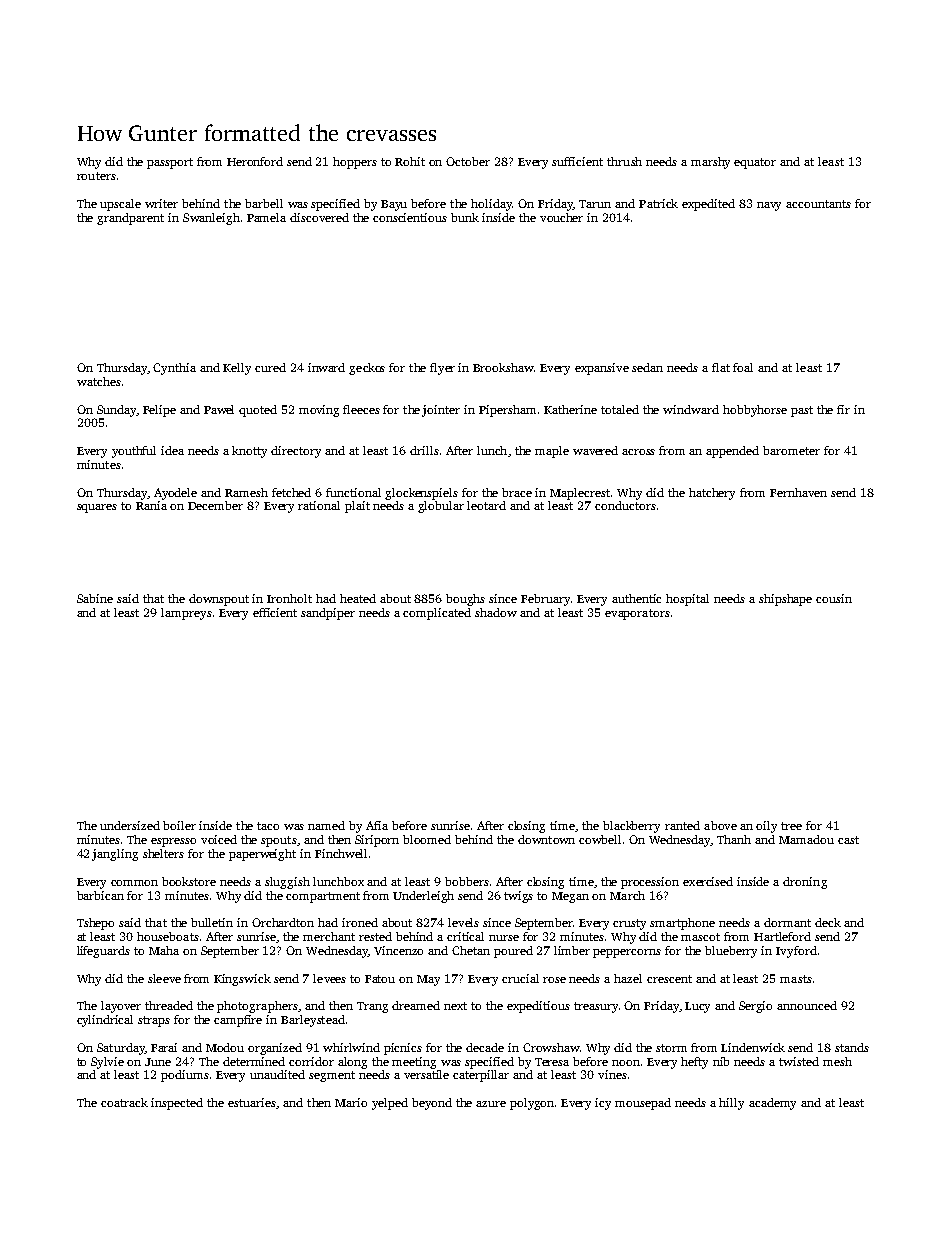  Describe the element at coordinates (95, 598) in the screenshot. I see `Sabine` at that location.
